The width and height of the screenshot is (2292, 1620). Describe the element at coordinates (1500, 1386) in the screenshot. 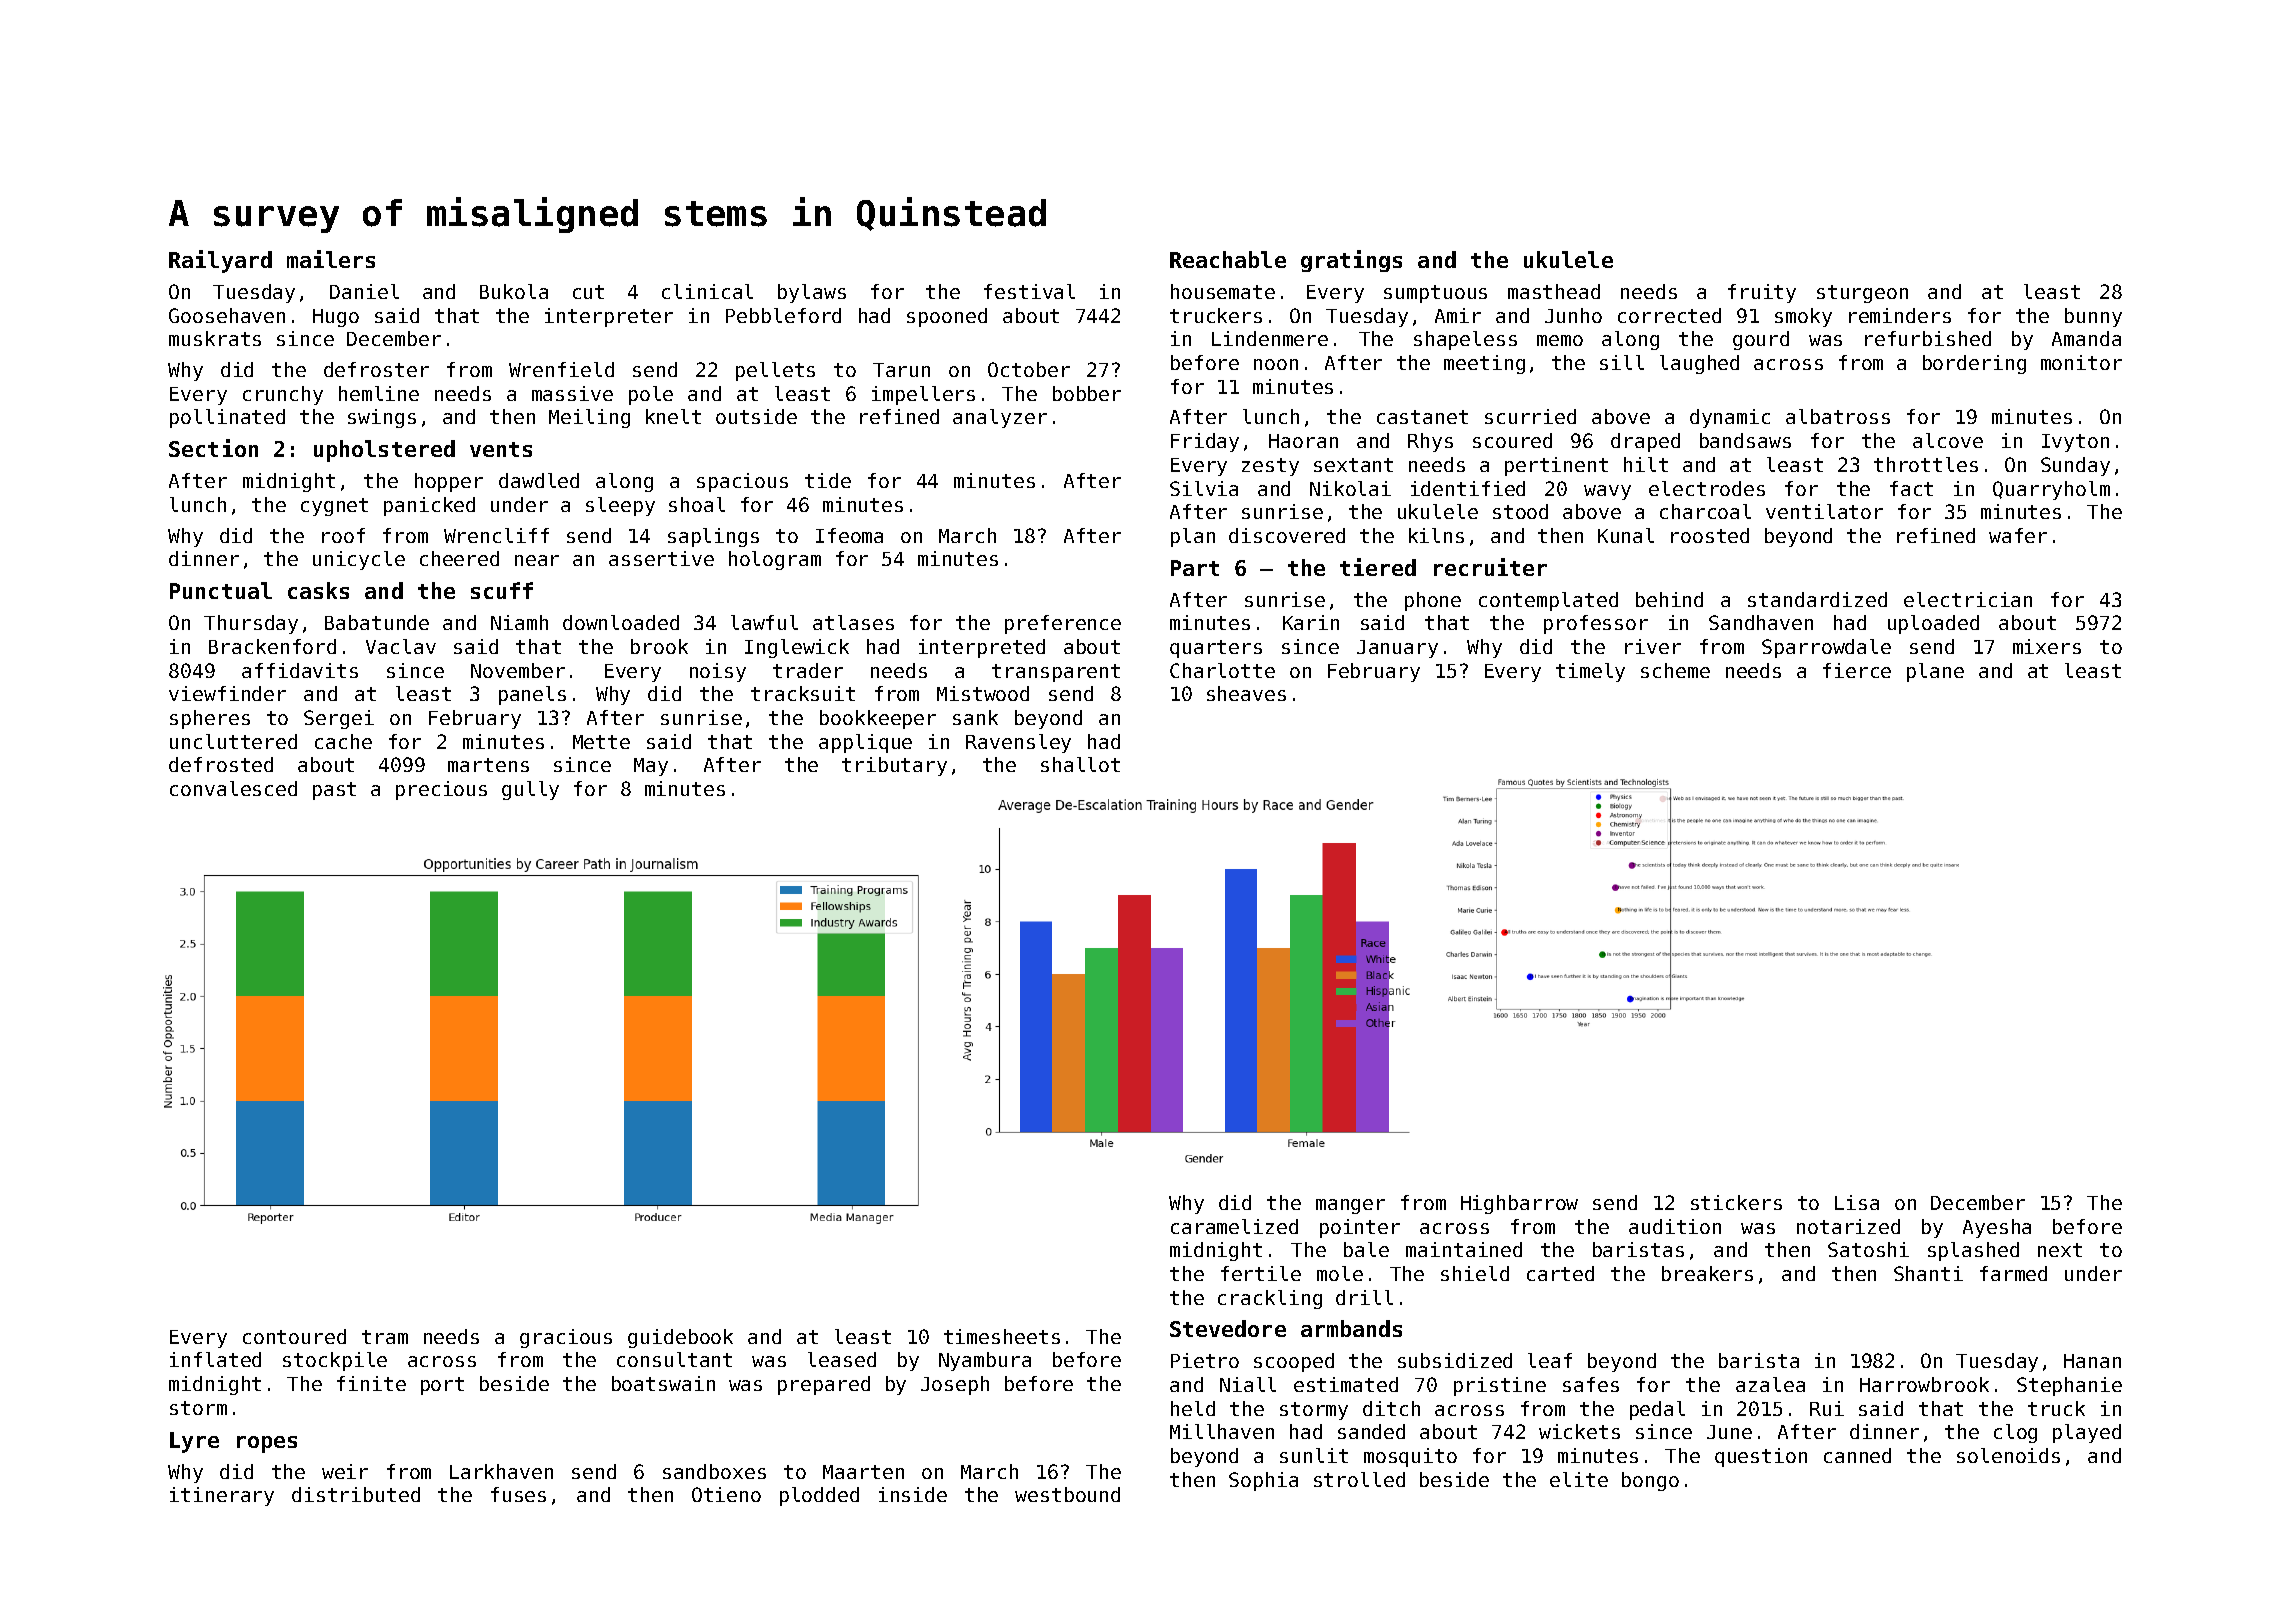

I see `pristine` at that location.
